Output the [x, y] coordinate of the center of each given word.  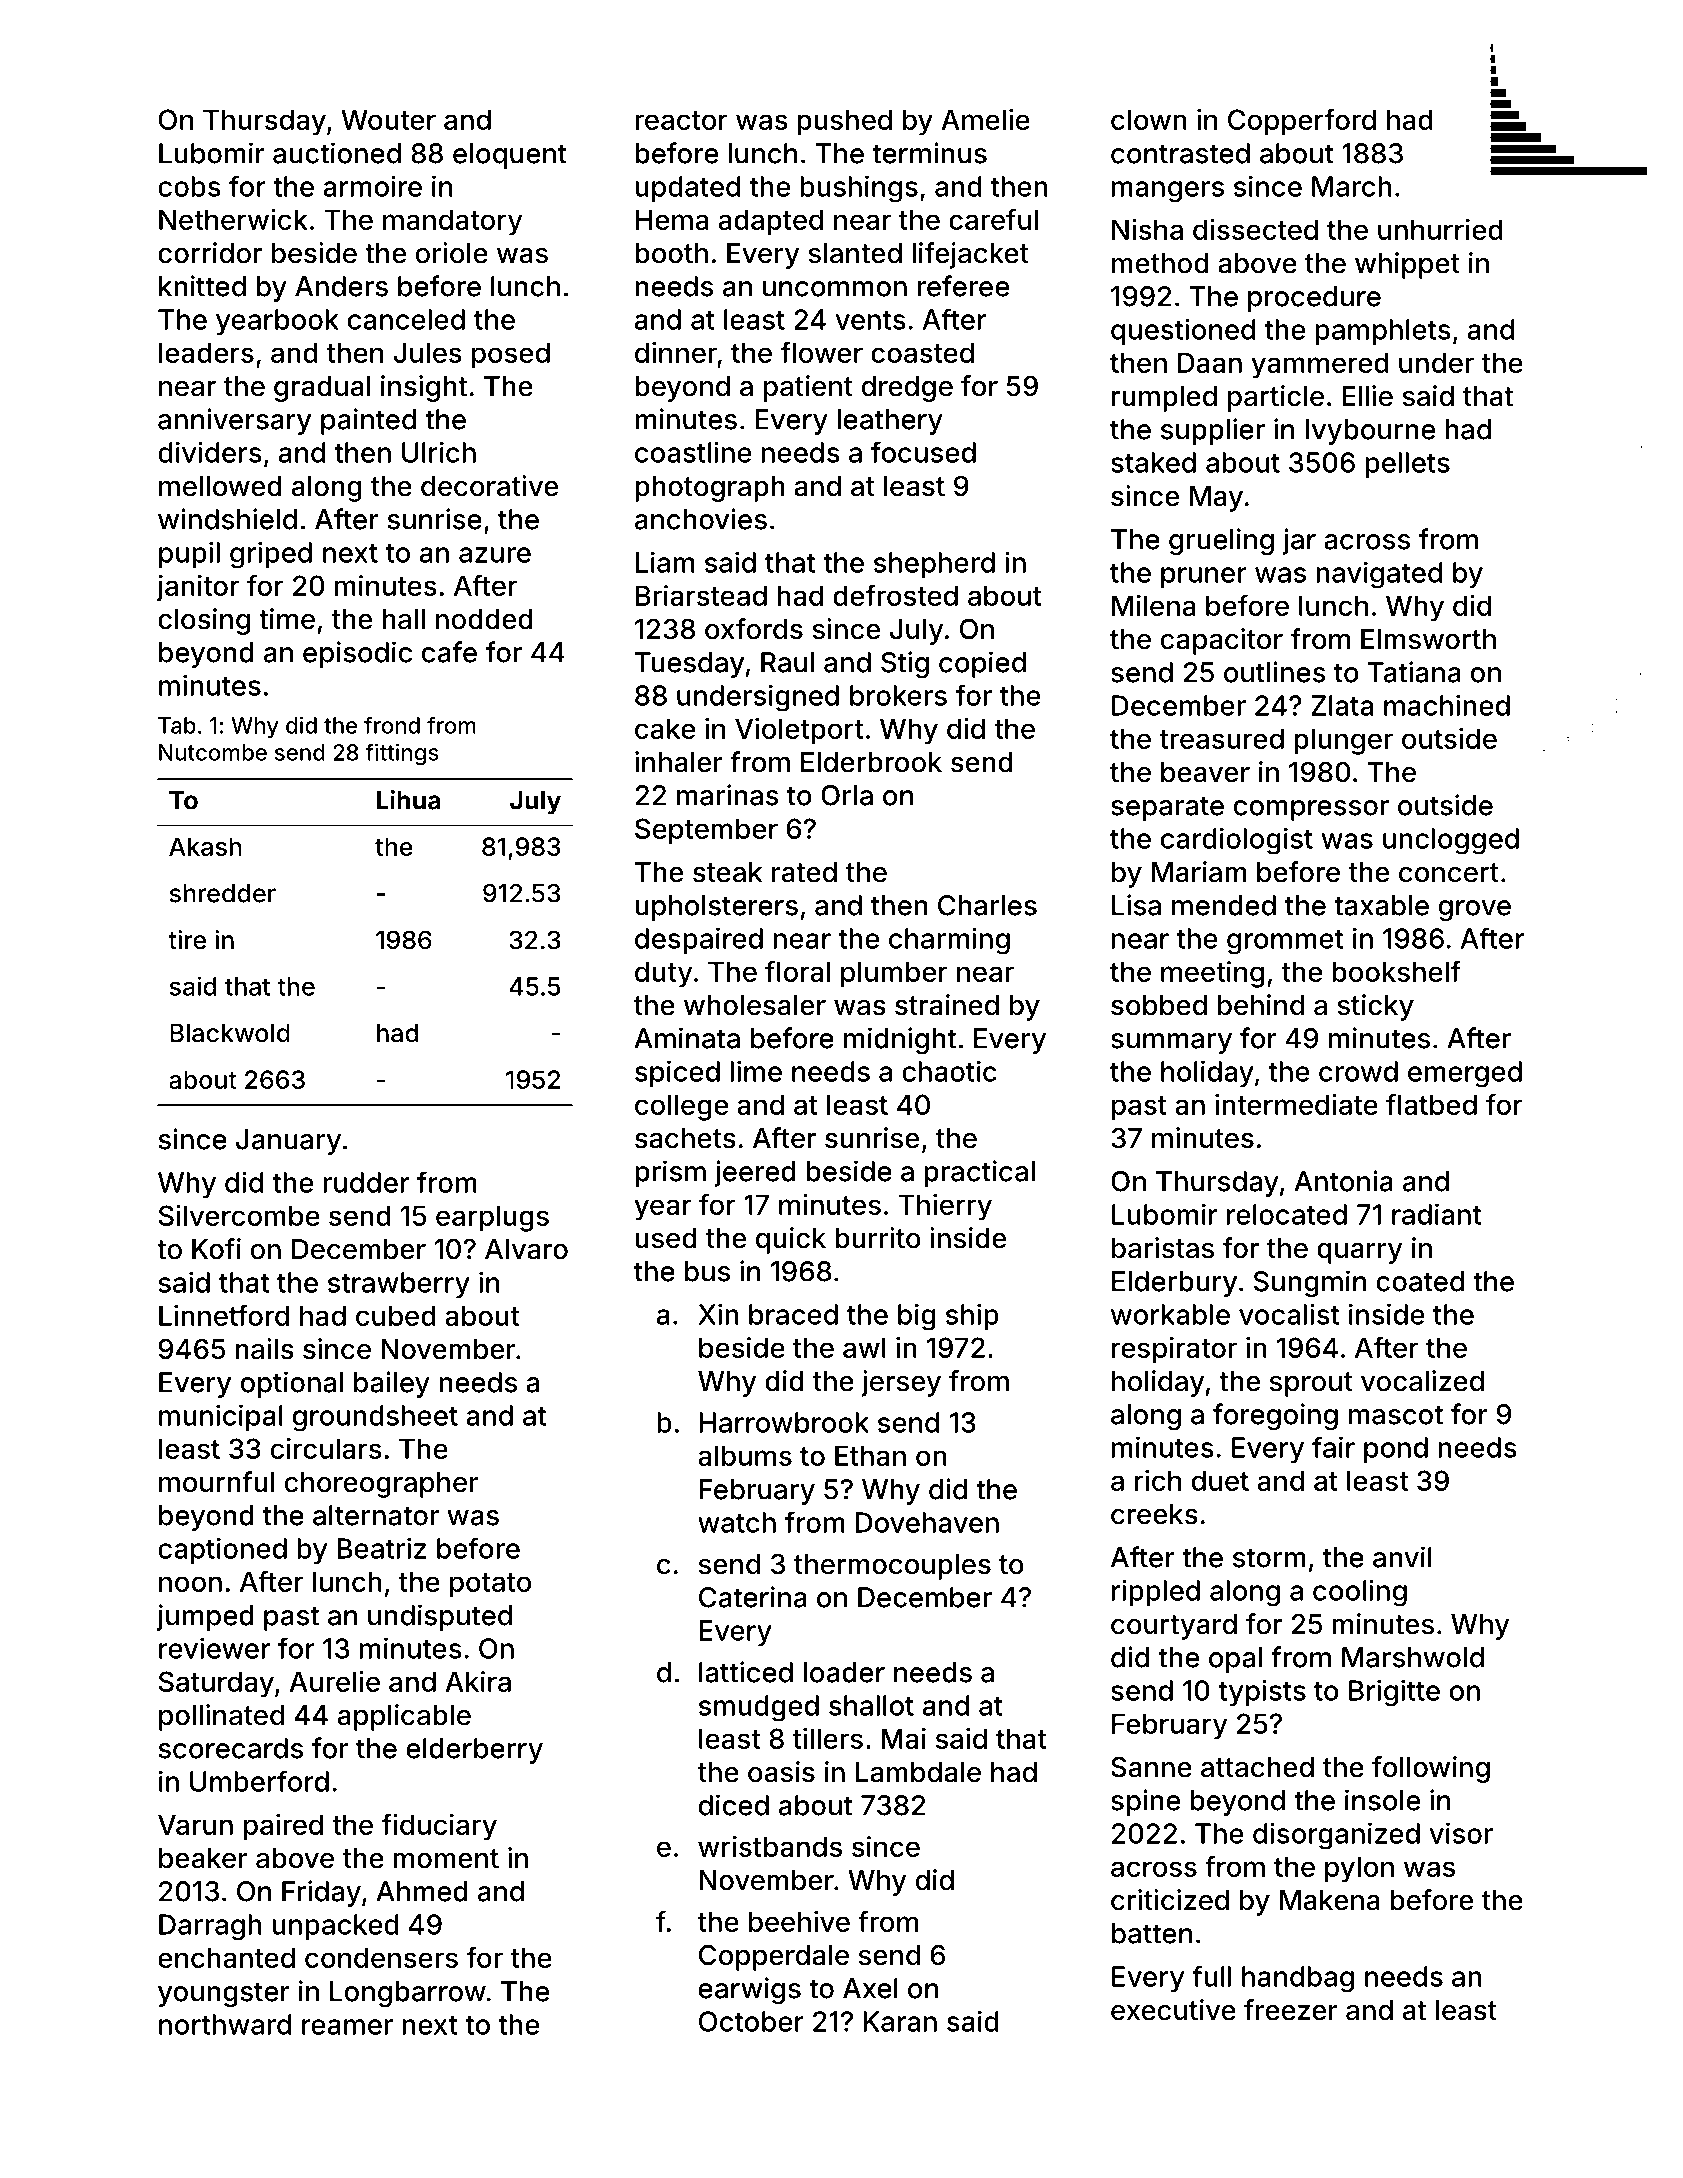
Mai [903, 1738]
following [1431, 1769]
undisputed [440, 1617]
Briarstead [701, 595]
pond [1396, 1450]
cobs [189, 186]
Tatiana [1414, 672]
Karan [900, 2021]
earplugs [492, 1218]
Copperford [1302, 122]
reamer [347, 2027]
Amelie [985, 119]
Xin [718, 1314]
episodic [357, 654]
